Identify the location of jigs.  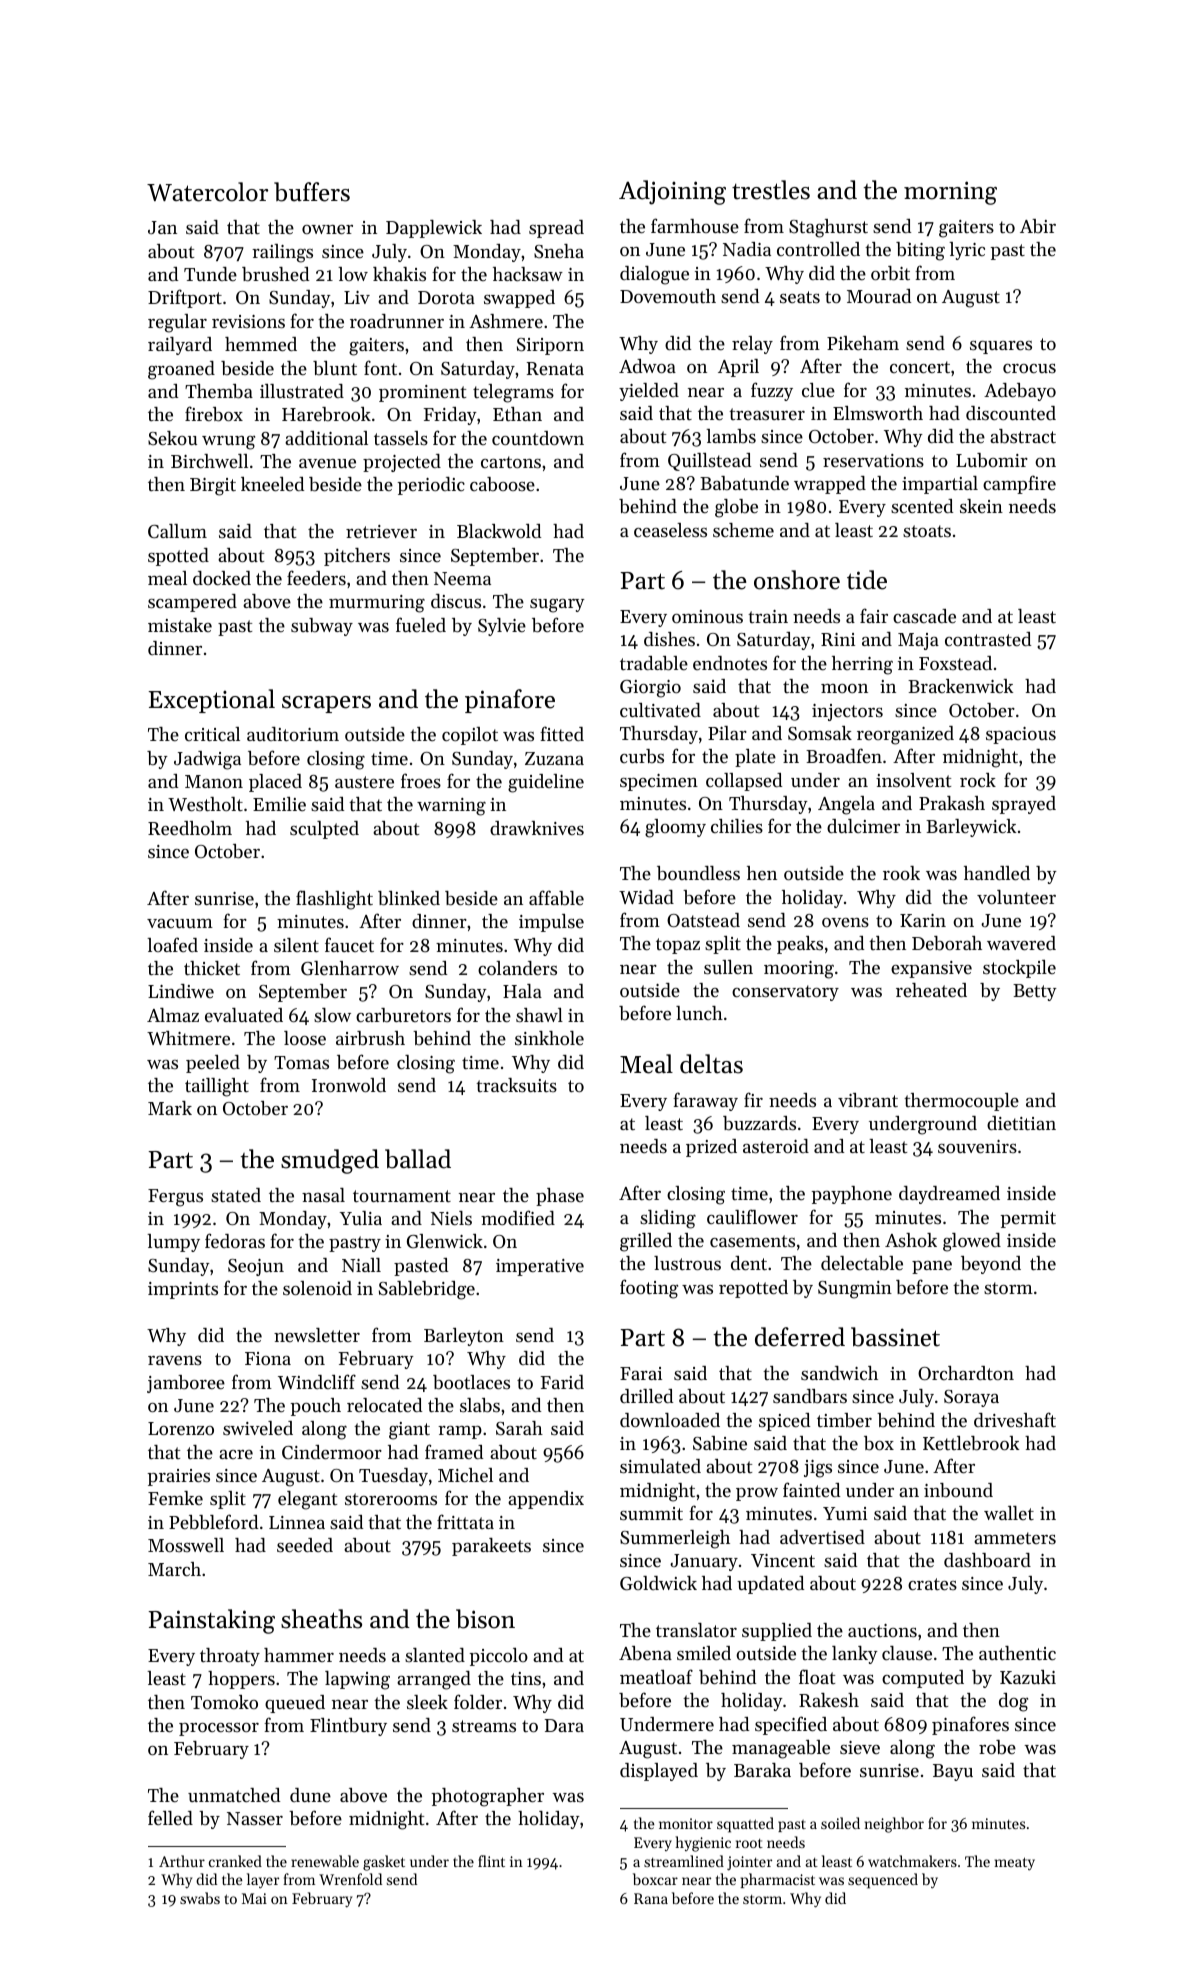
(818, 1469).
